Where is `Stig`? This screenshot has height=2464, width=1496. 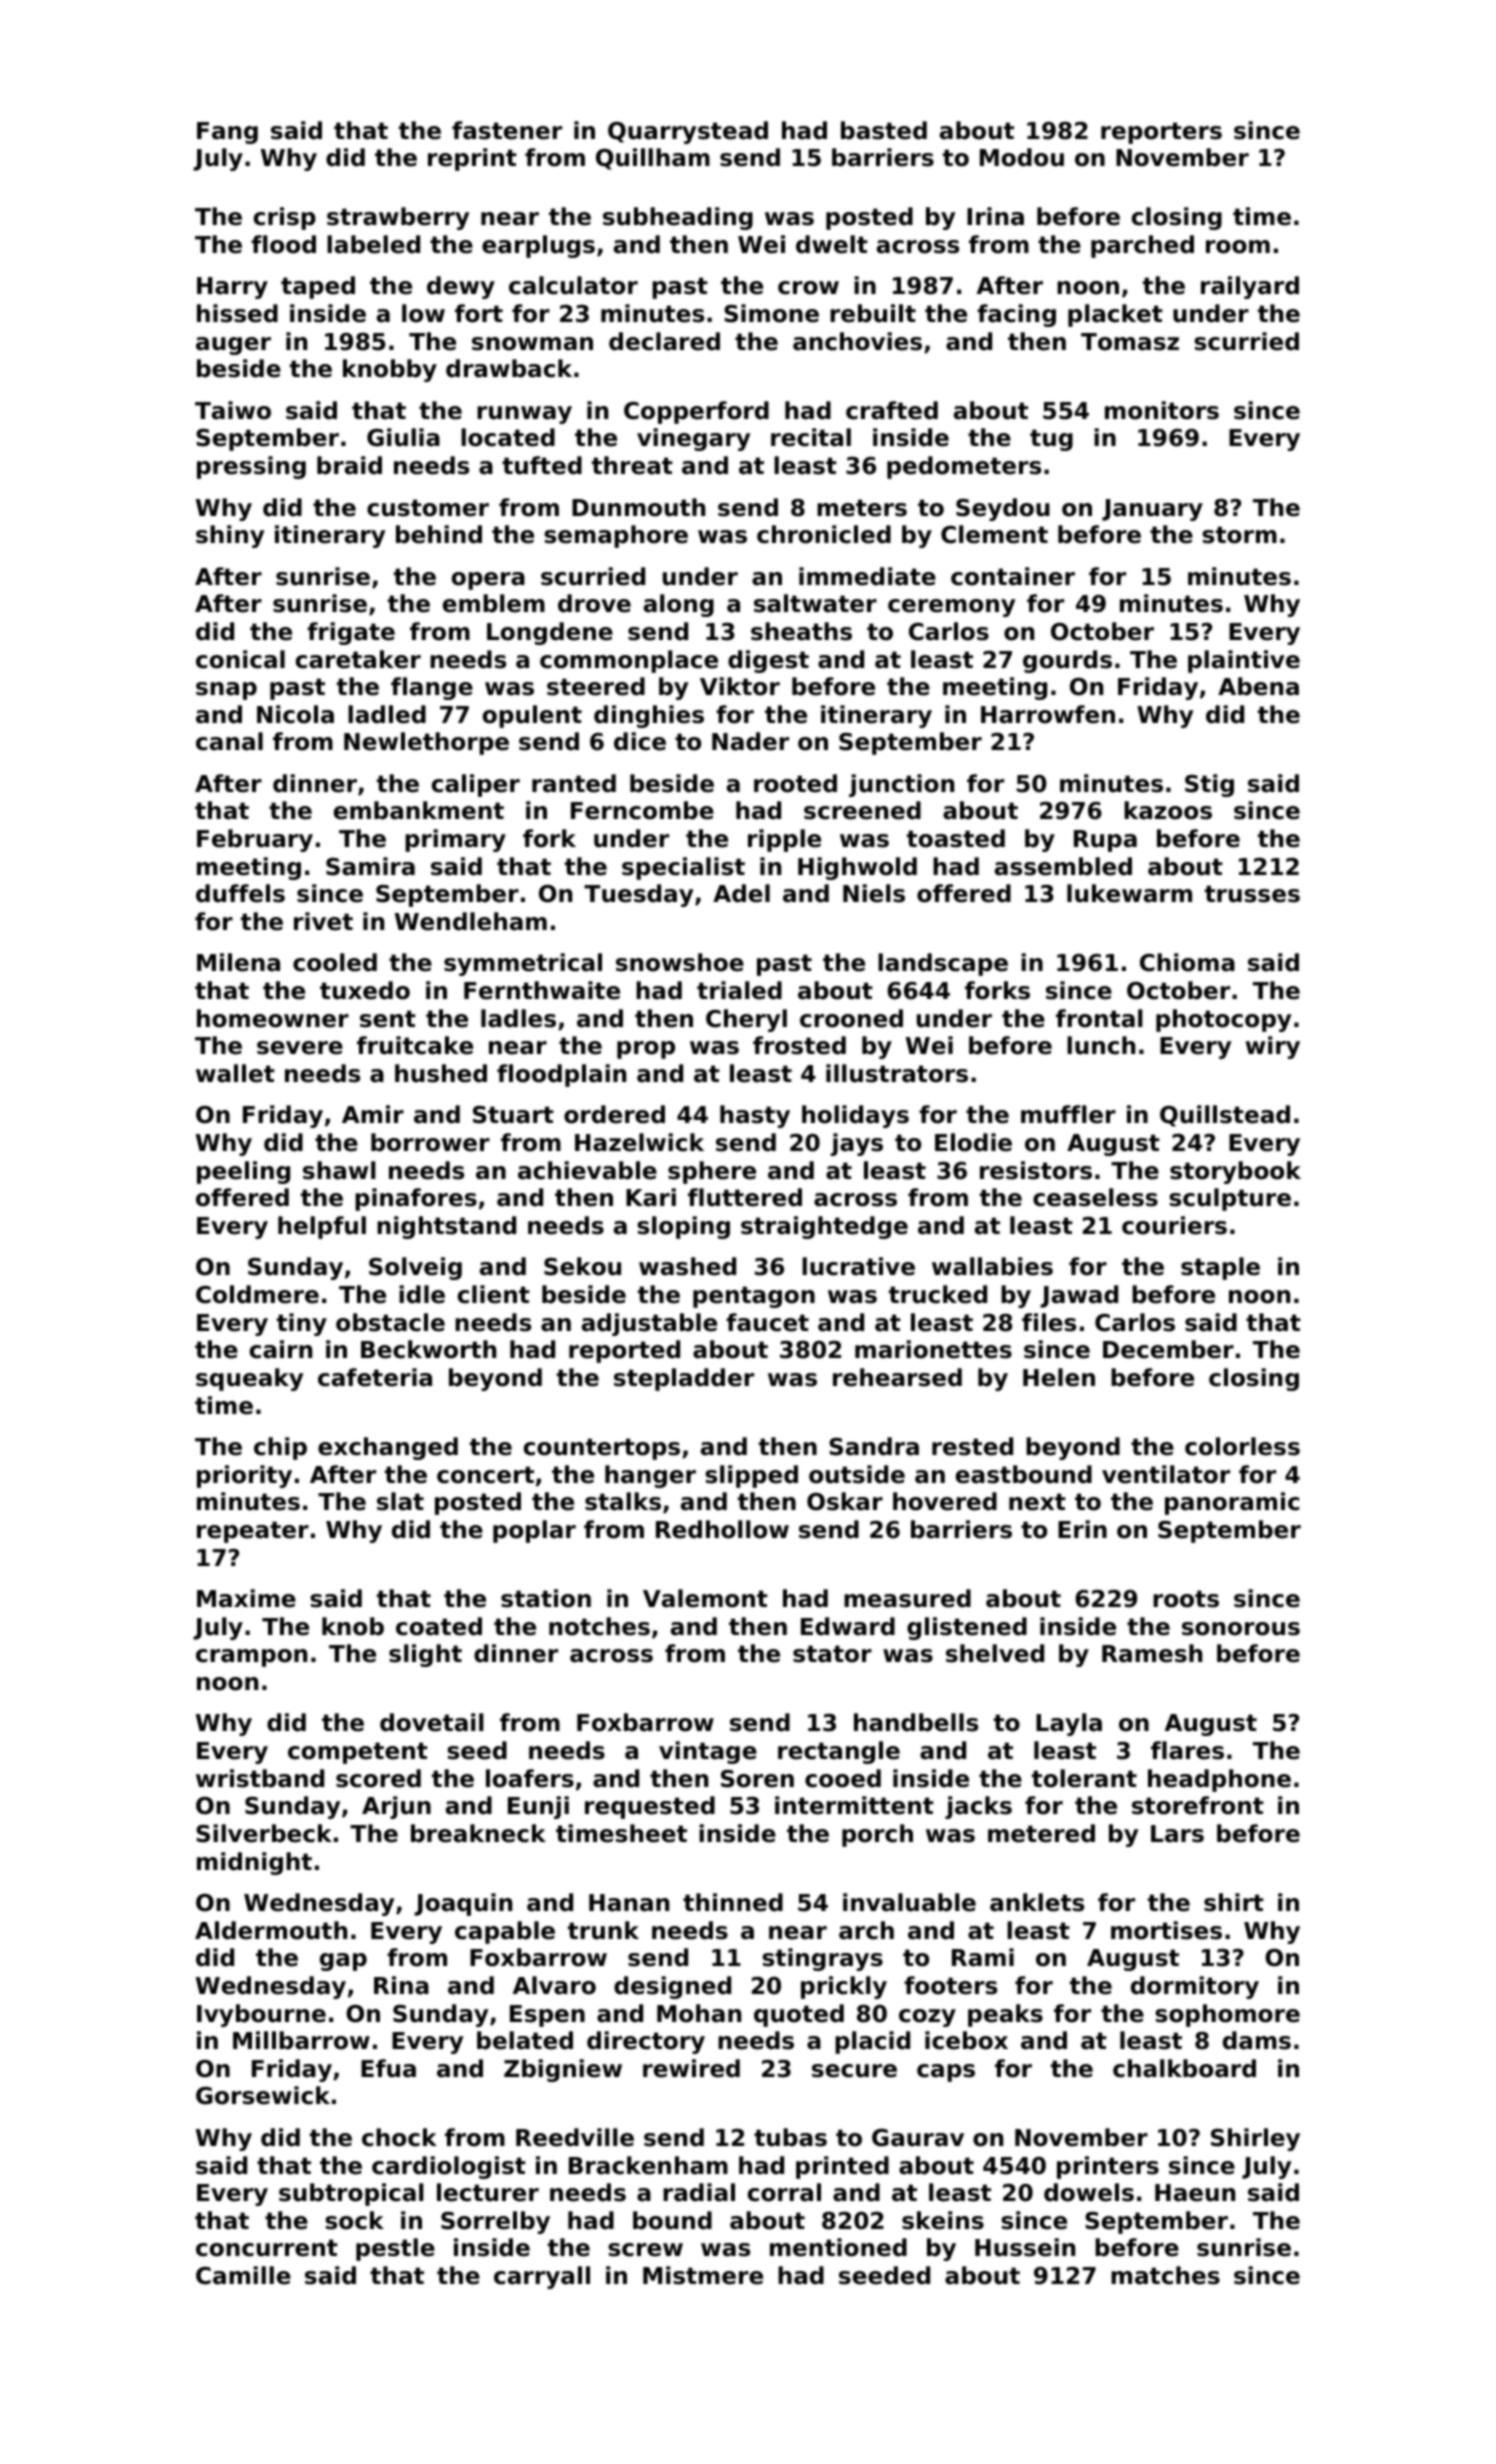 Stig is located at coordinates (1209, 785).
